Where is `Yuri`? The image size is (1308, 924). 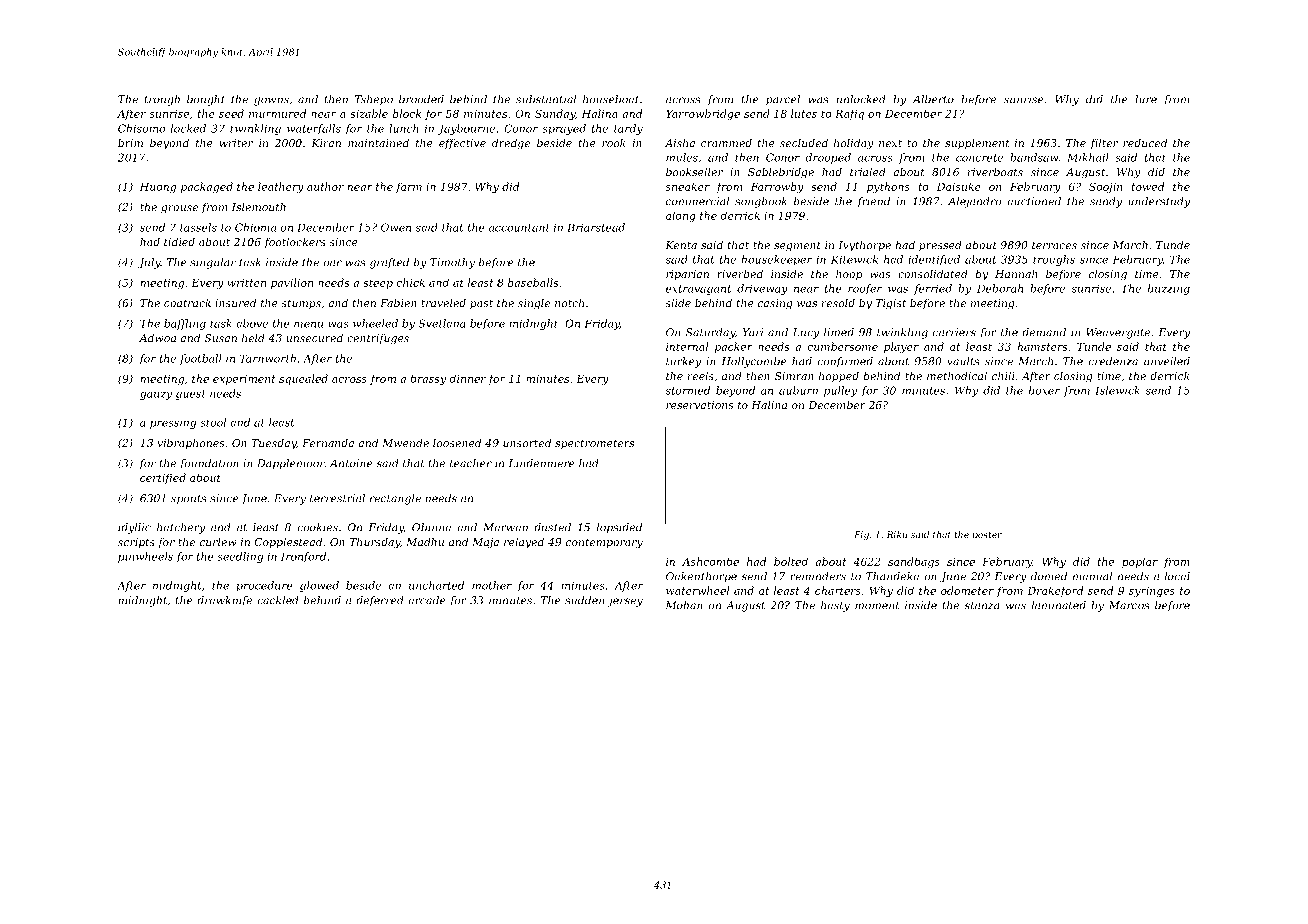 Yuri is located at coordinates (753, 332).
